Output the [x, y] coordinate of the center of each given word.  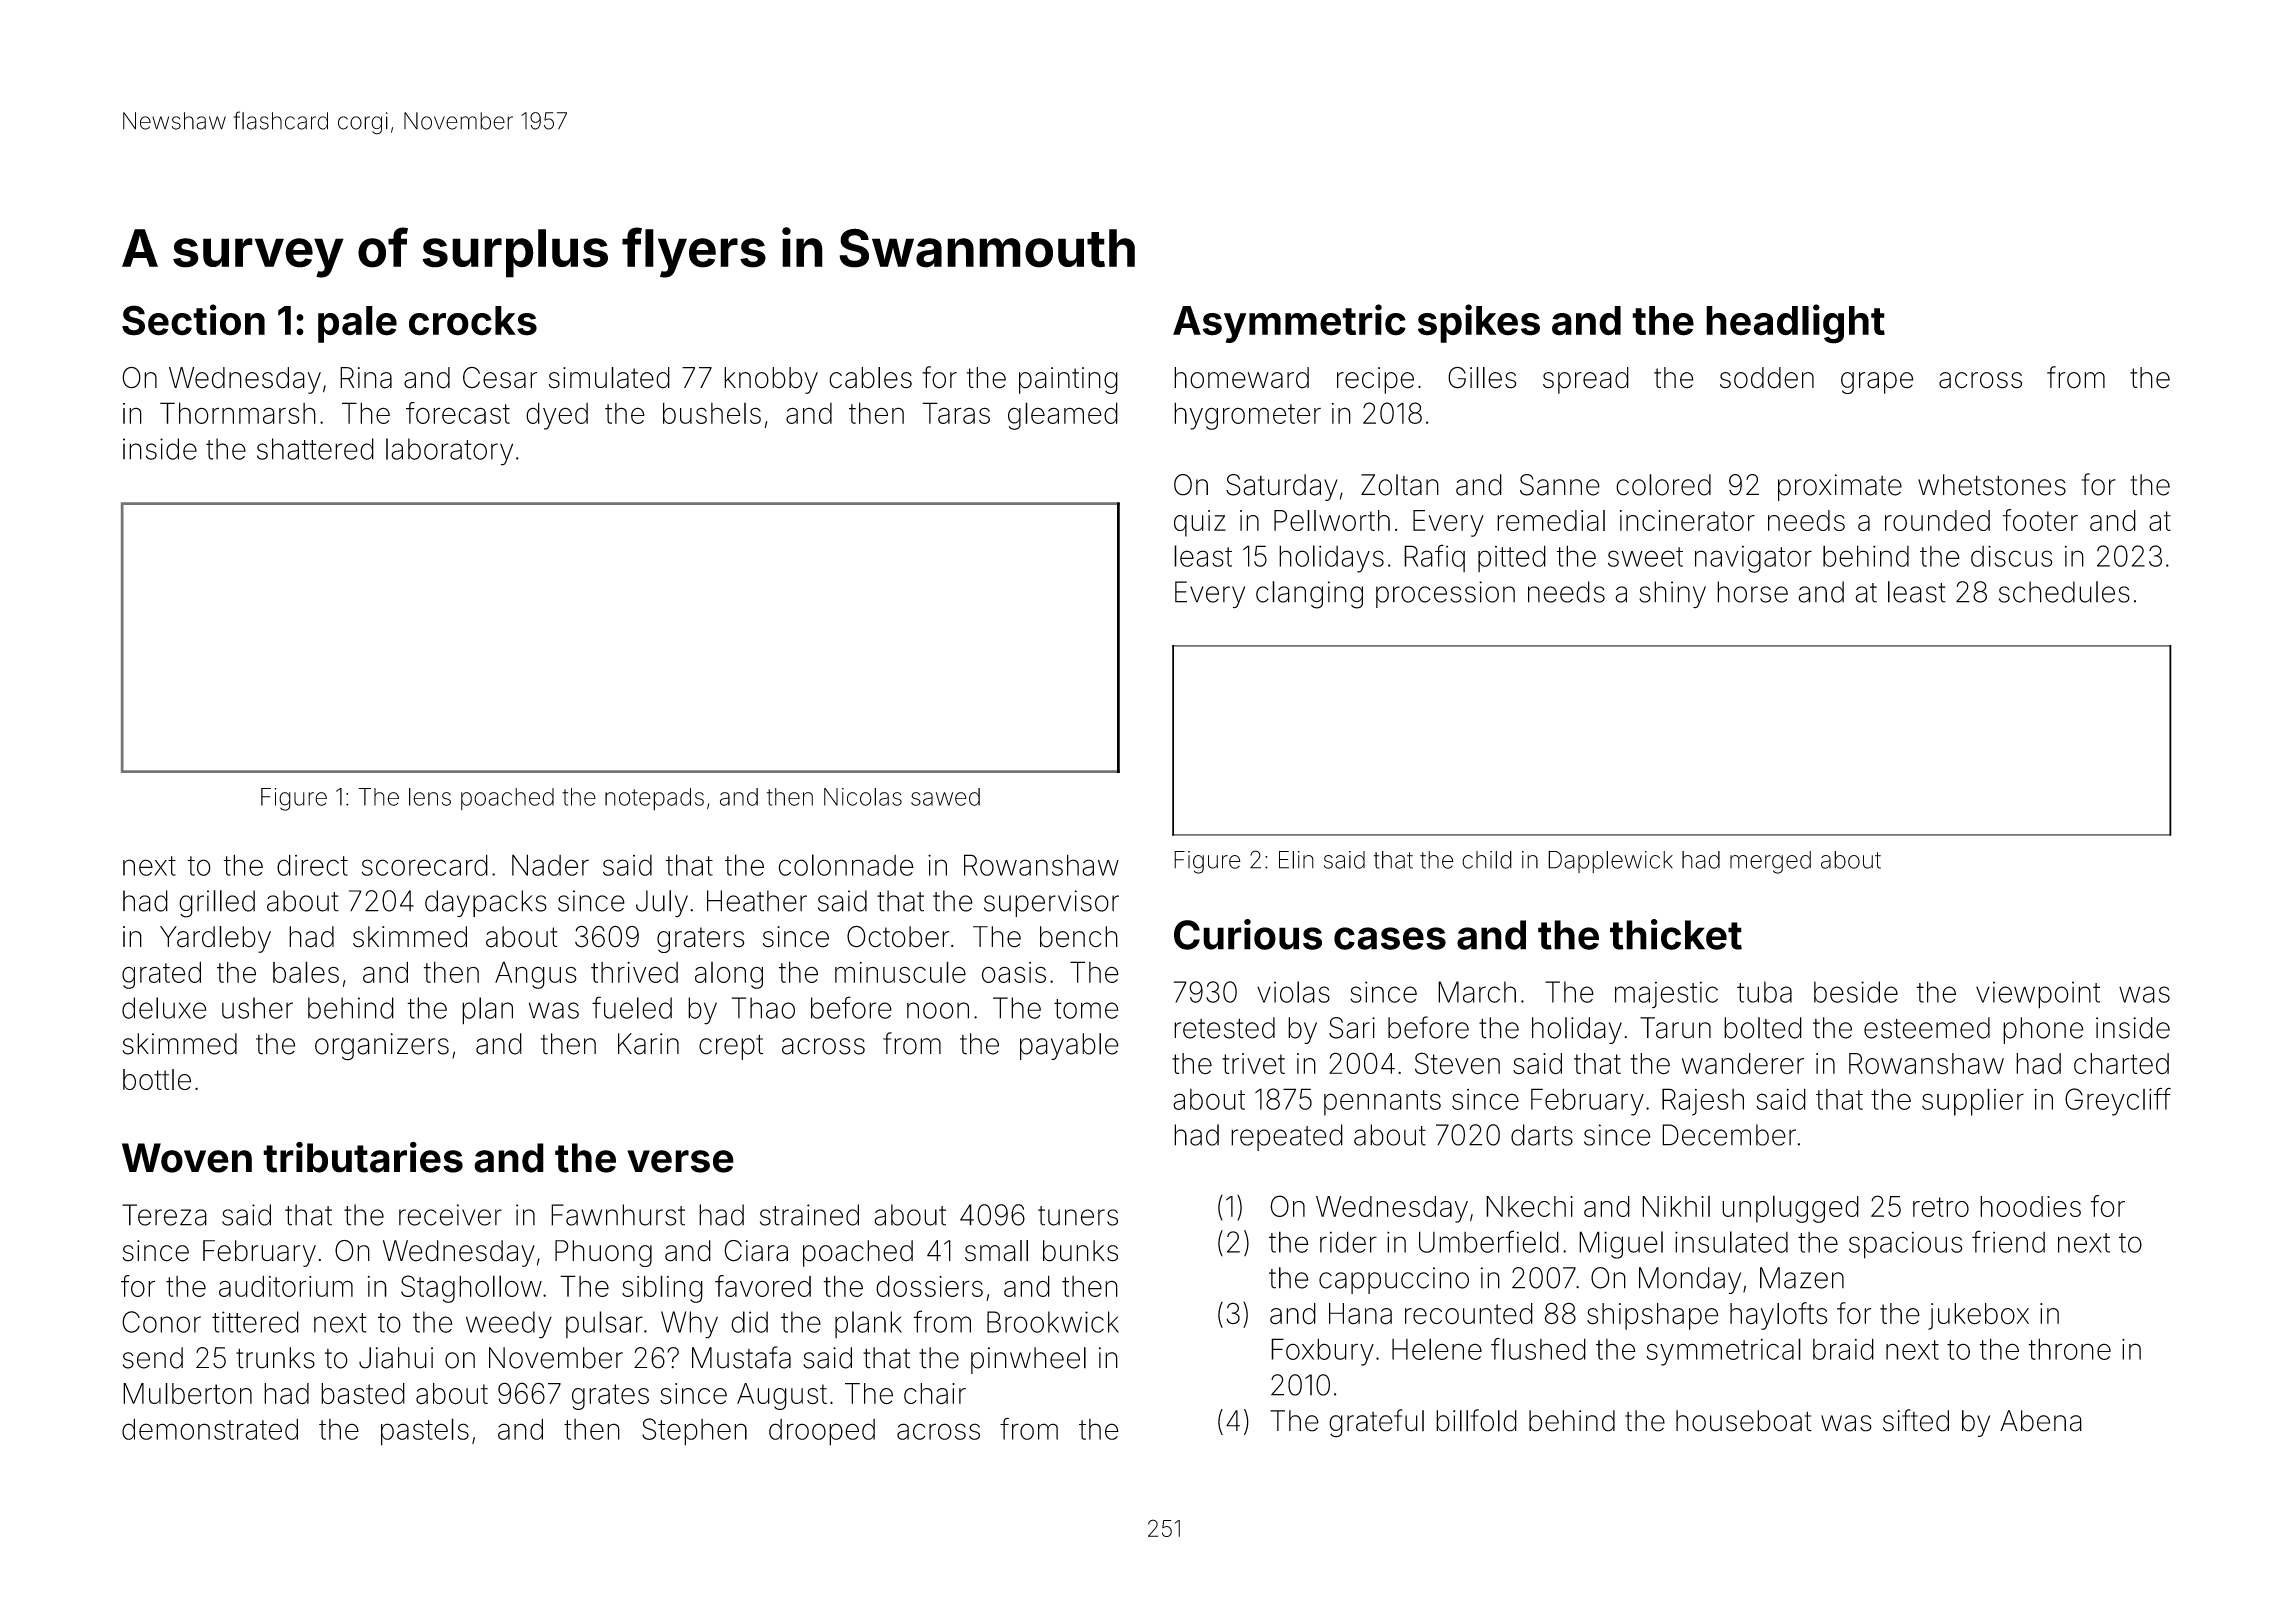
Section [193, 320]
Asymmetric [1289, 323]
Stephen [694, 1432]
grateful [1376, 1423]
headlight [1795, 324]
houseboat [1744, 1421]
